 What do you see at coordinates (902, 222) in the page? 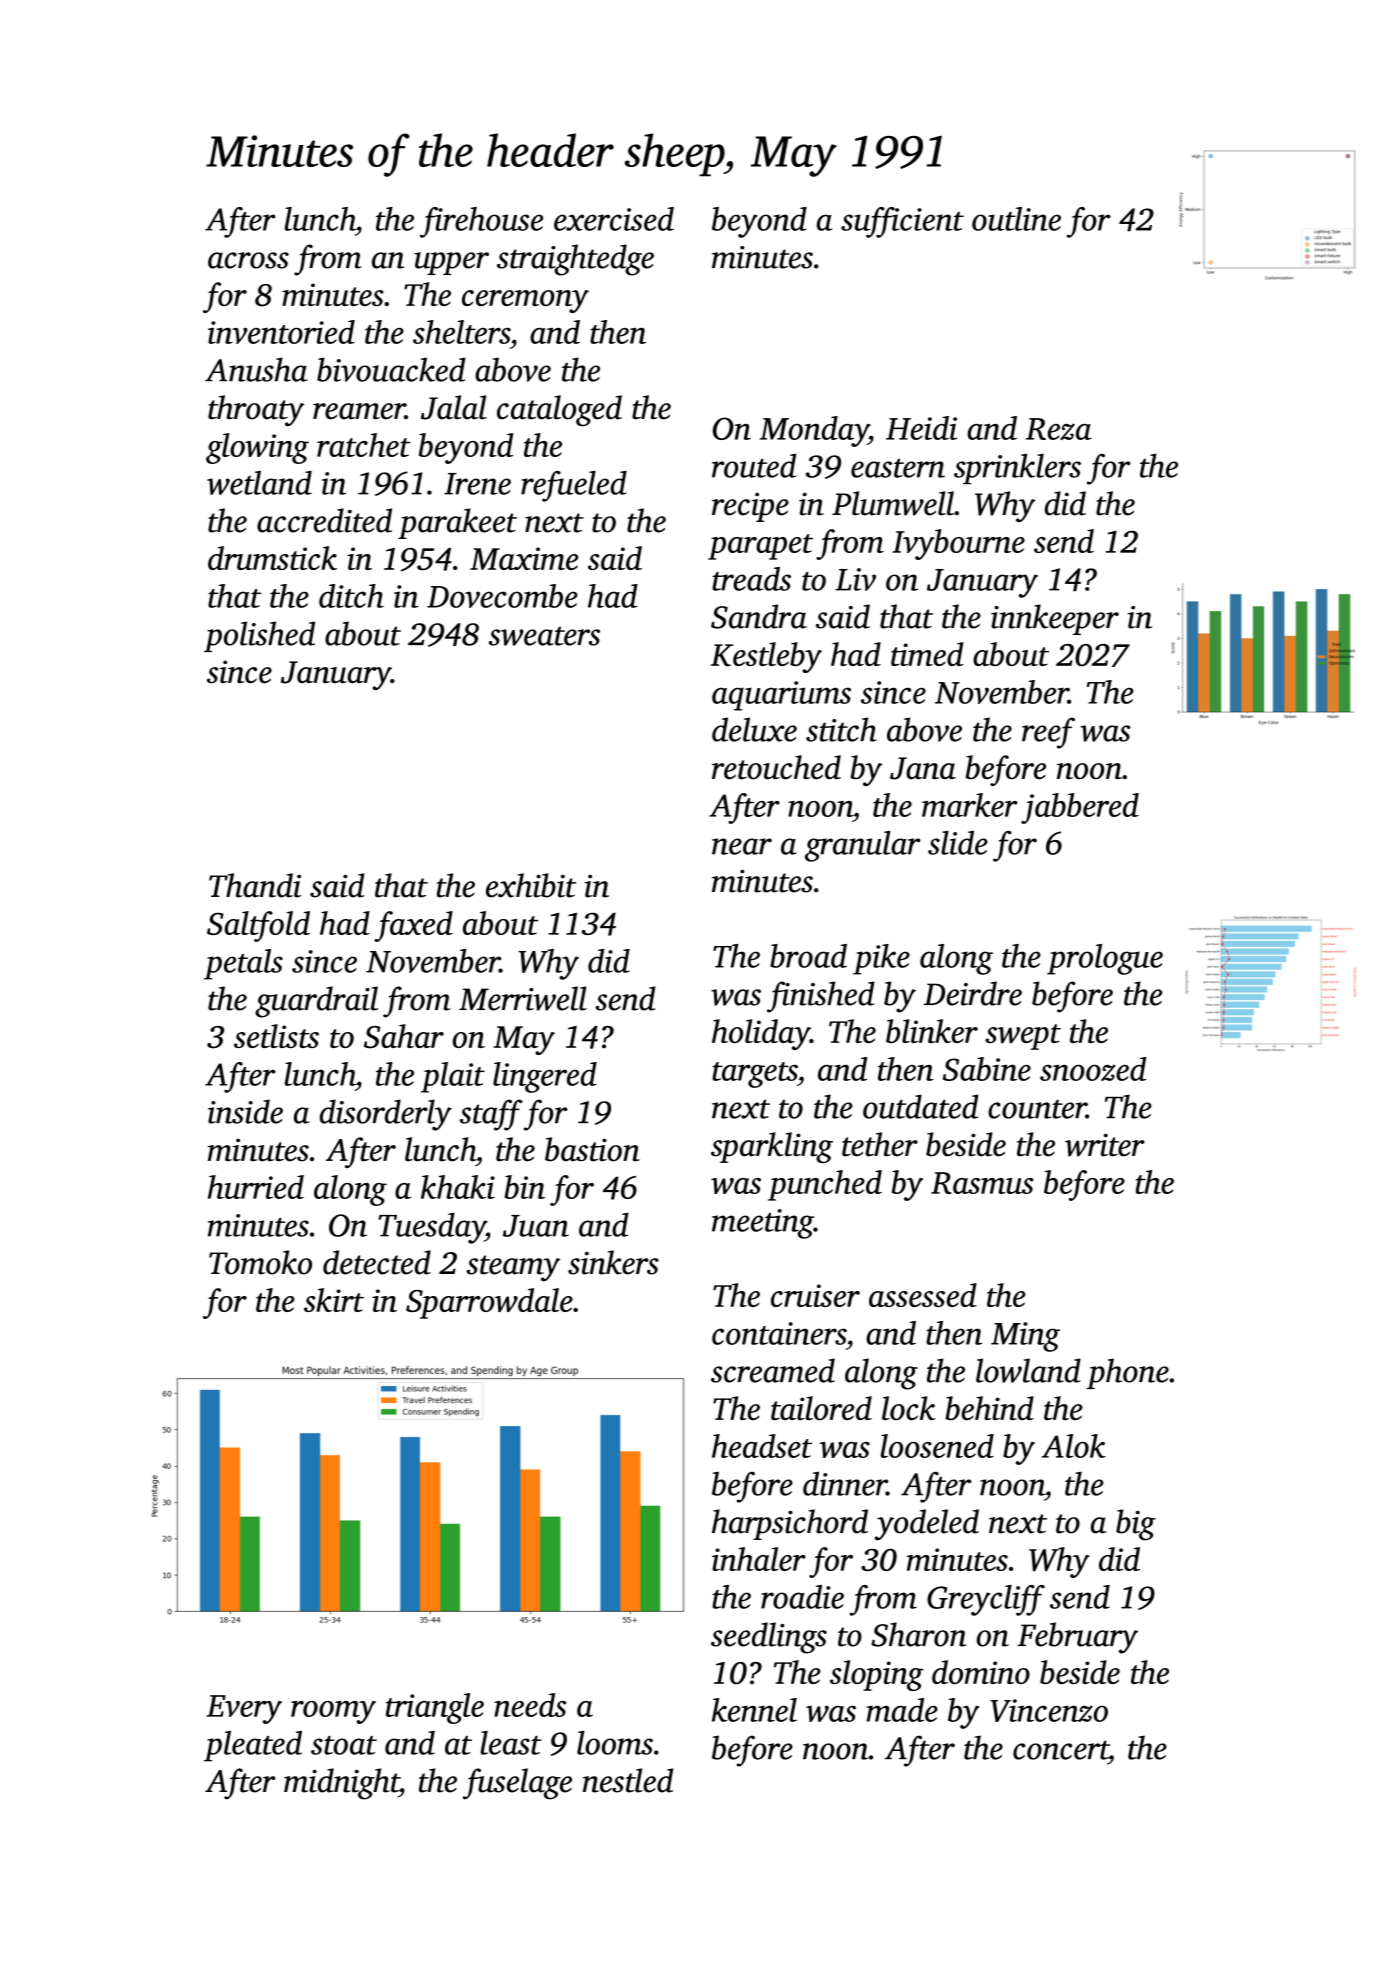
I see `sufficient` at bounding box center [902, 222].
